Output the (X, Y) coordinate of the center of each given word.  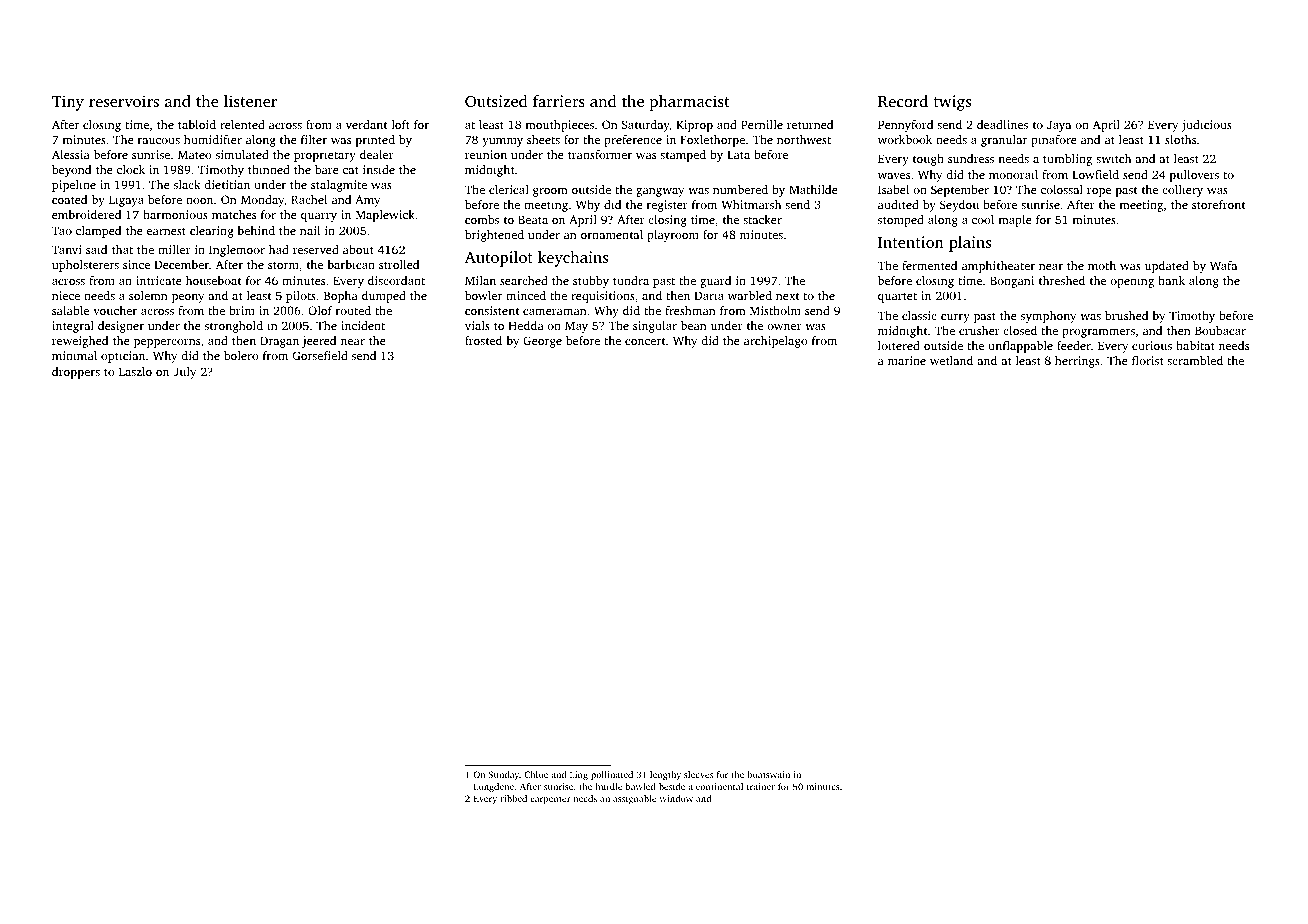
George (542, 342)
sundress (971, 158)
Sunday (504, 775)
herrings (1077, 362)
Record (903, 101)
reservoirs (124, 101)
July (184, 373)
